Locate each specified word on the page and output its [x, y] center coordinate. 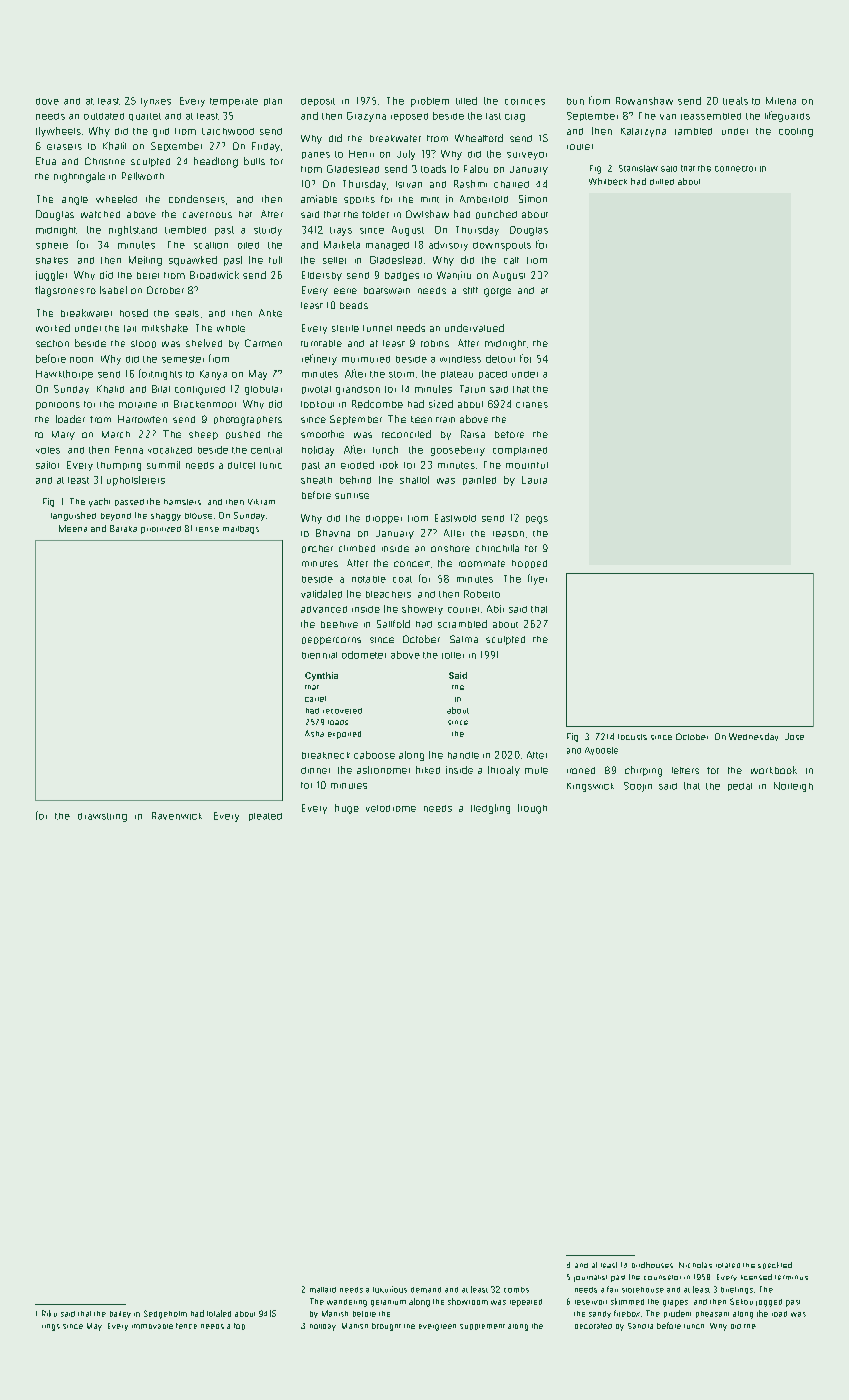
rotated [728, 1265]
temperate [234, 102]
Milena [781, 101]
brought [386, 1327]
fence [186, 1326]
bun [575, 101]
